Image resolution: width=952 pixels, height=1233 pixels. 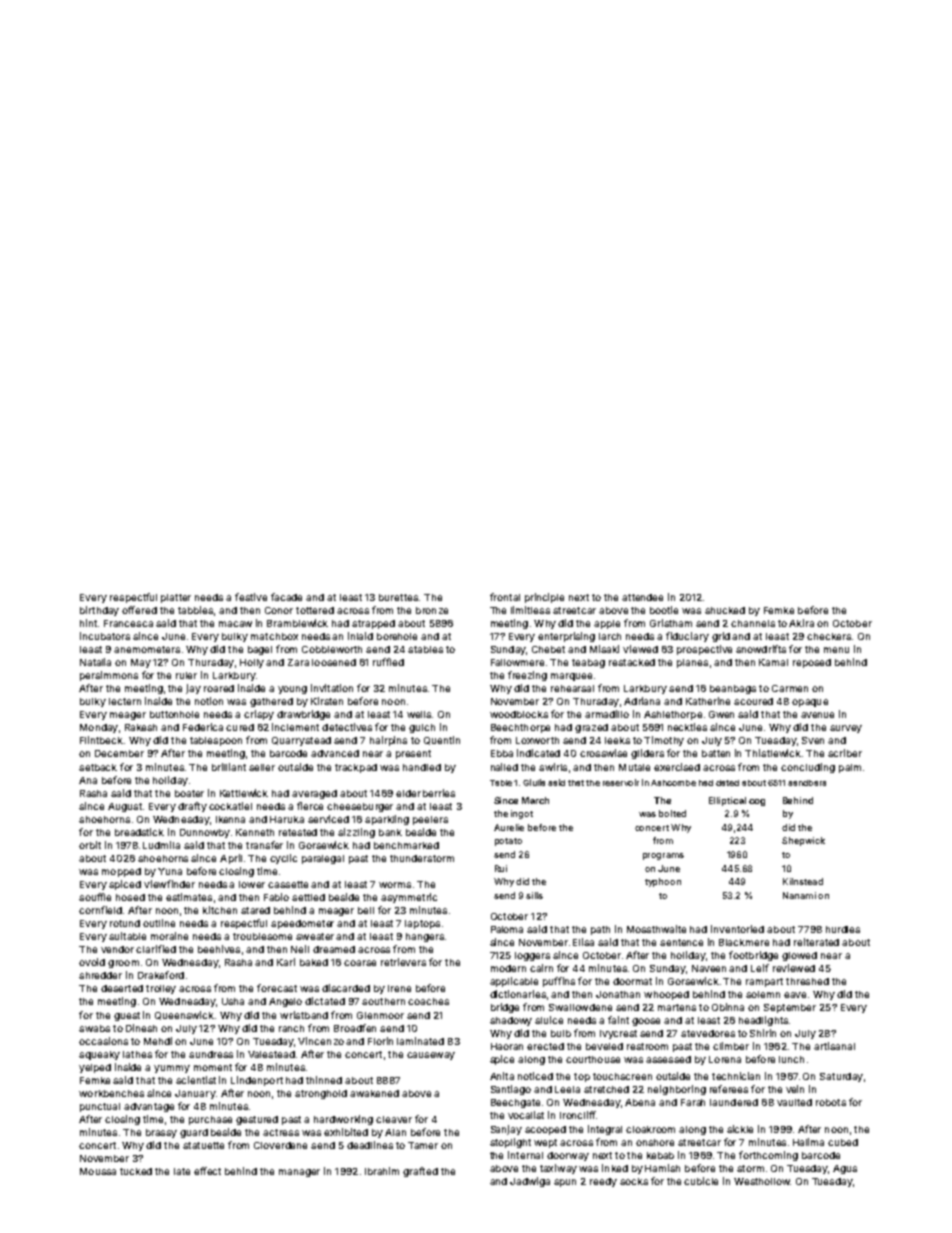 I want to click on effect, so click(x=207, y=1171).
